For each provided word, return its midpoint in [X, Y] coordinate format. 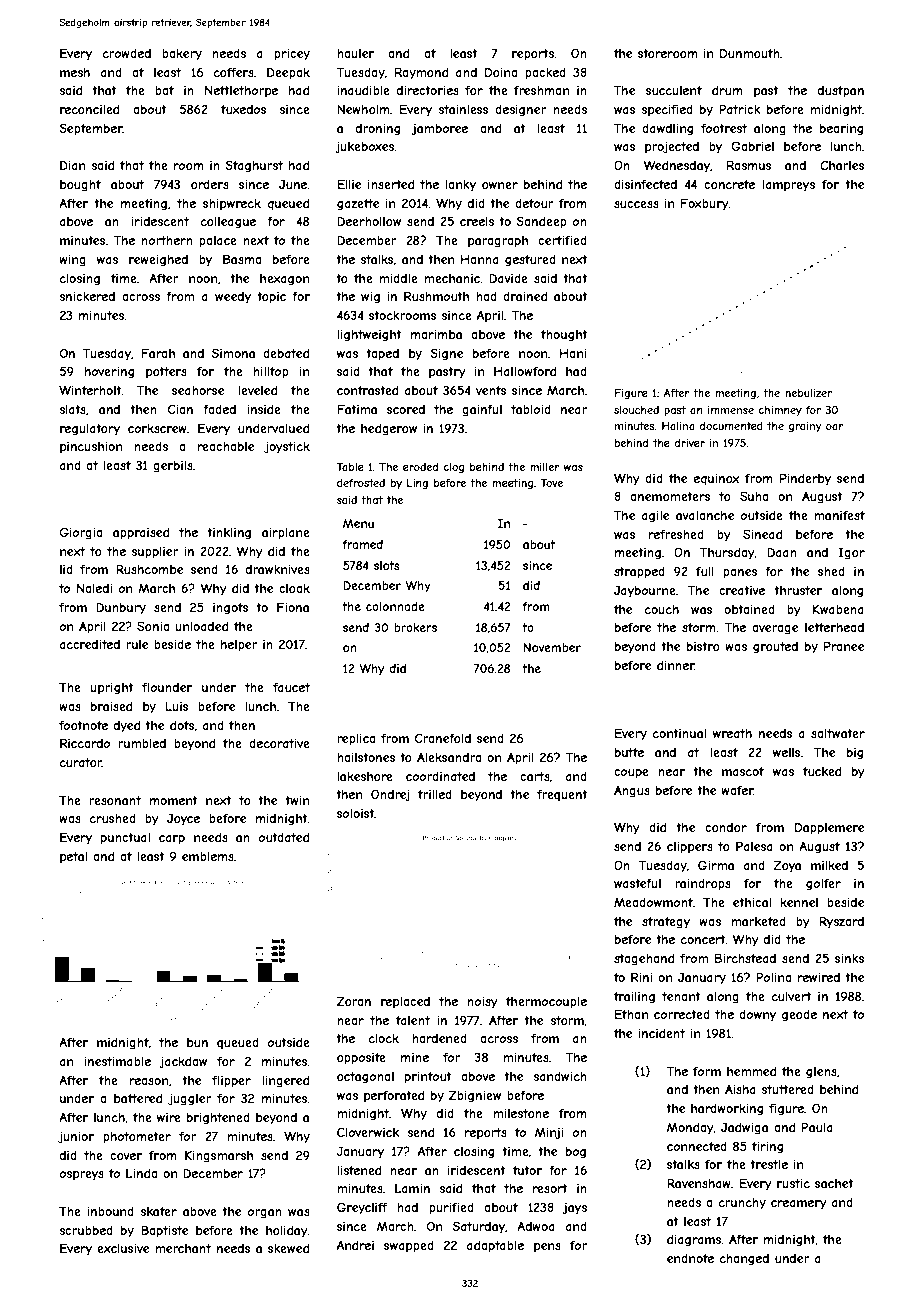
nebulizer [808, 393]
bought [80, 186]
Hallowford [525, 371]
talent [413, 1020]
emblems [208, 856]
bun [197, 1042]
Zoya [787, 866]
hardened [439, 1038]
